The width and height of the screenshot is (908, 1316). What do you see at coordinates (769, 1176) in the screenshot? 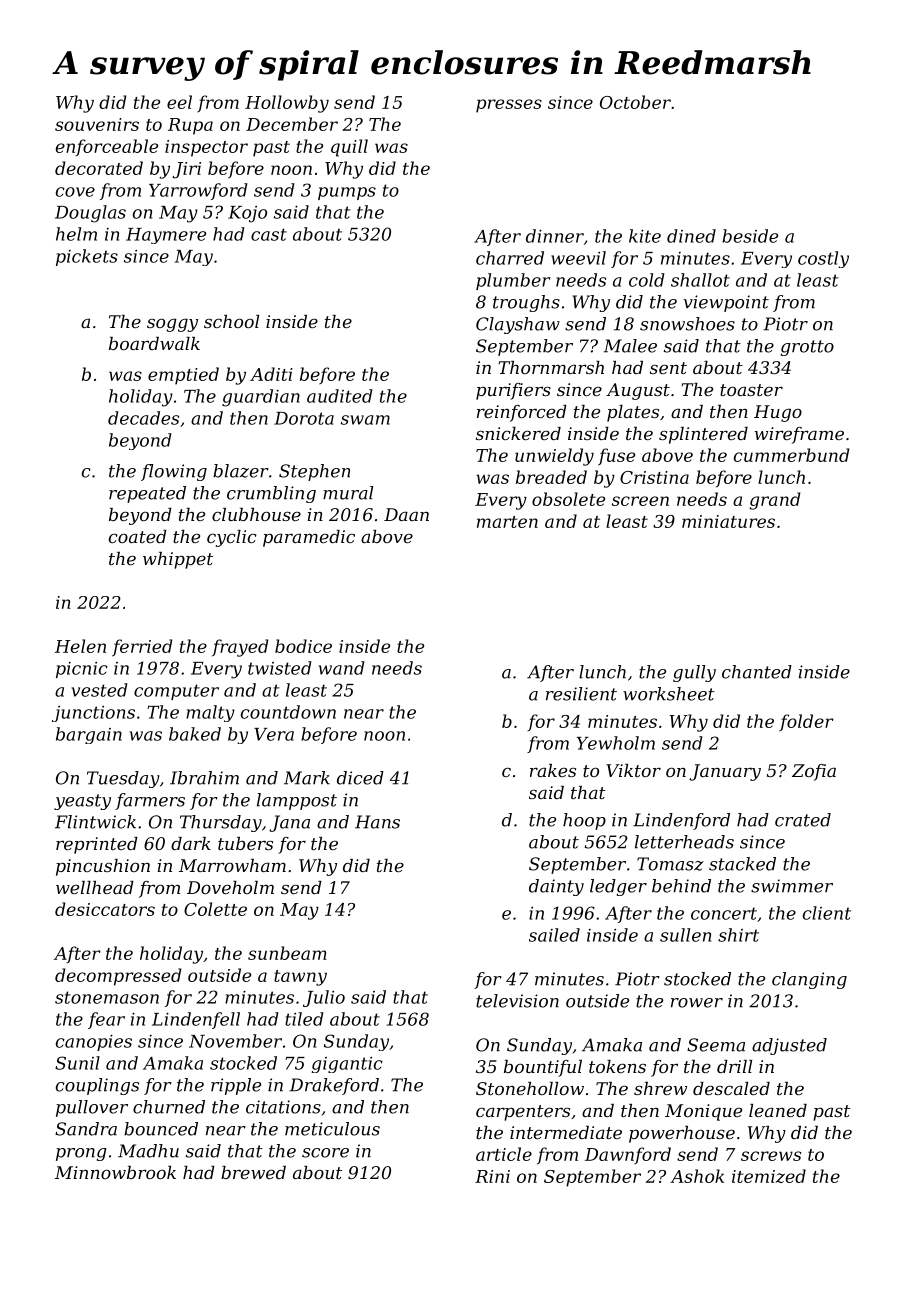
I see `itemized` at bounding box center [769, 1176].
